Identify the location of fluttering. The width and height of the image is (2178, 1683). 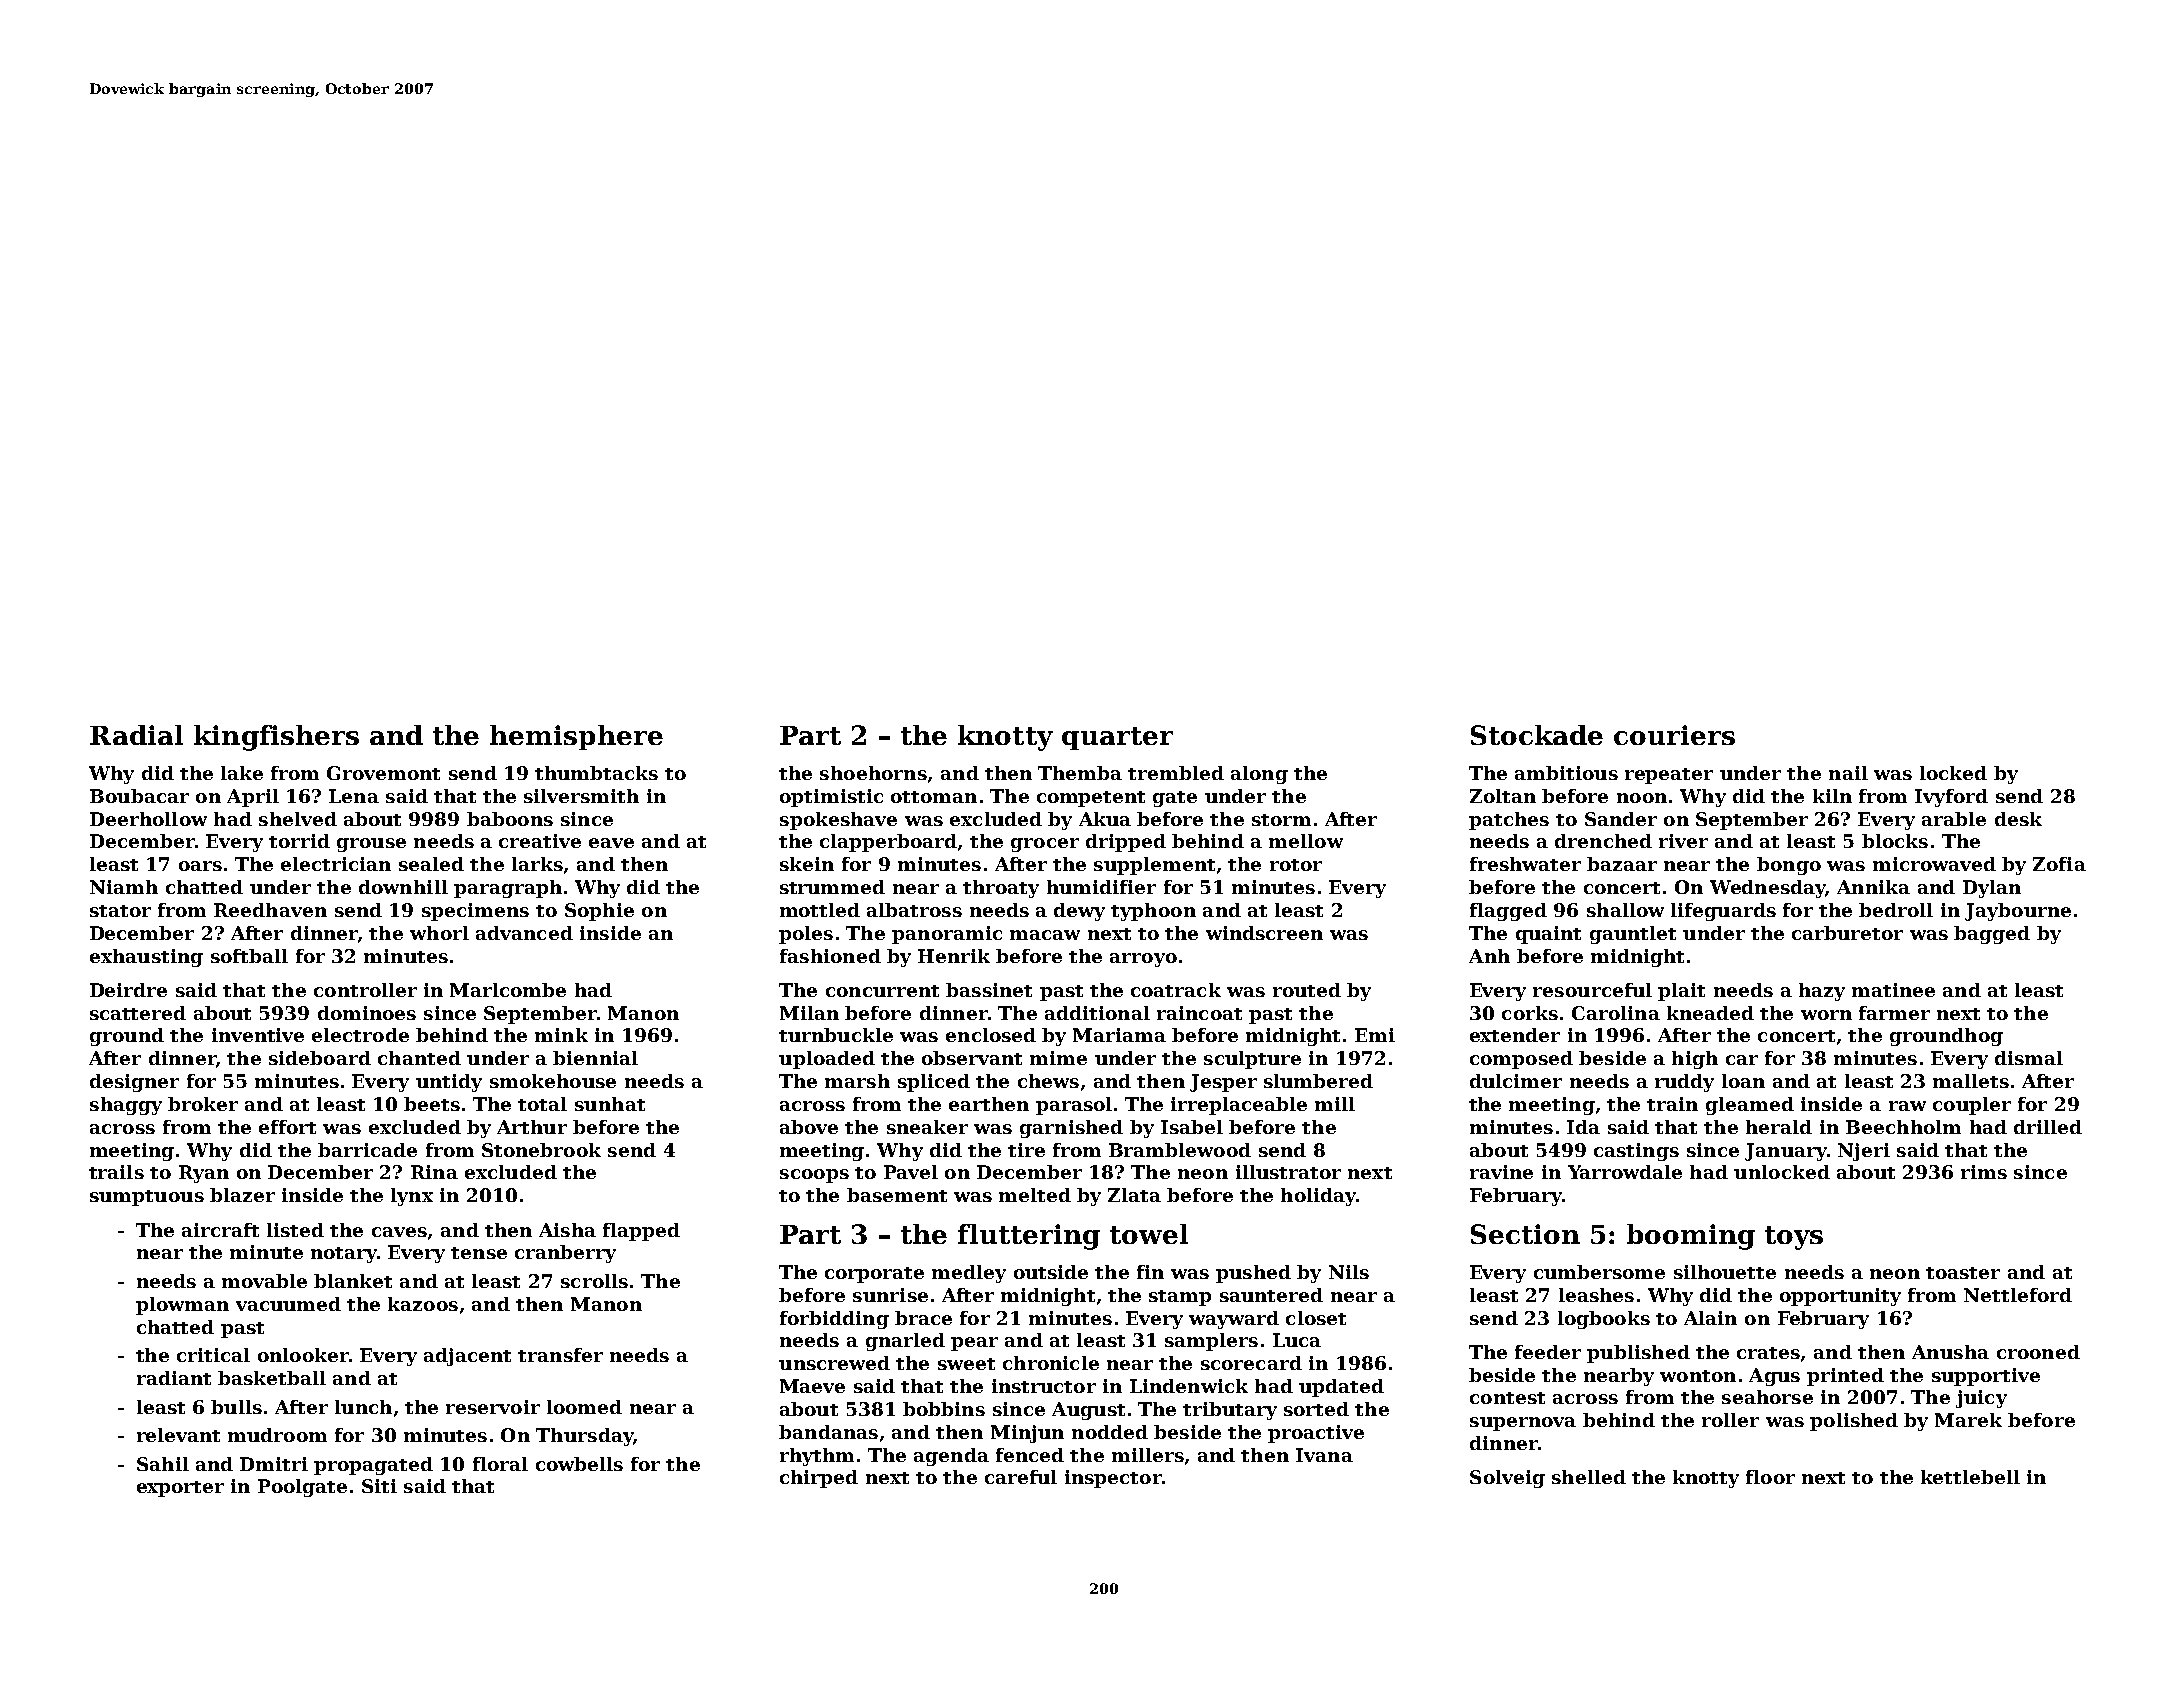
(1029, 1237).
